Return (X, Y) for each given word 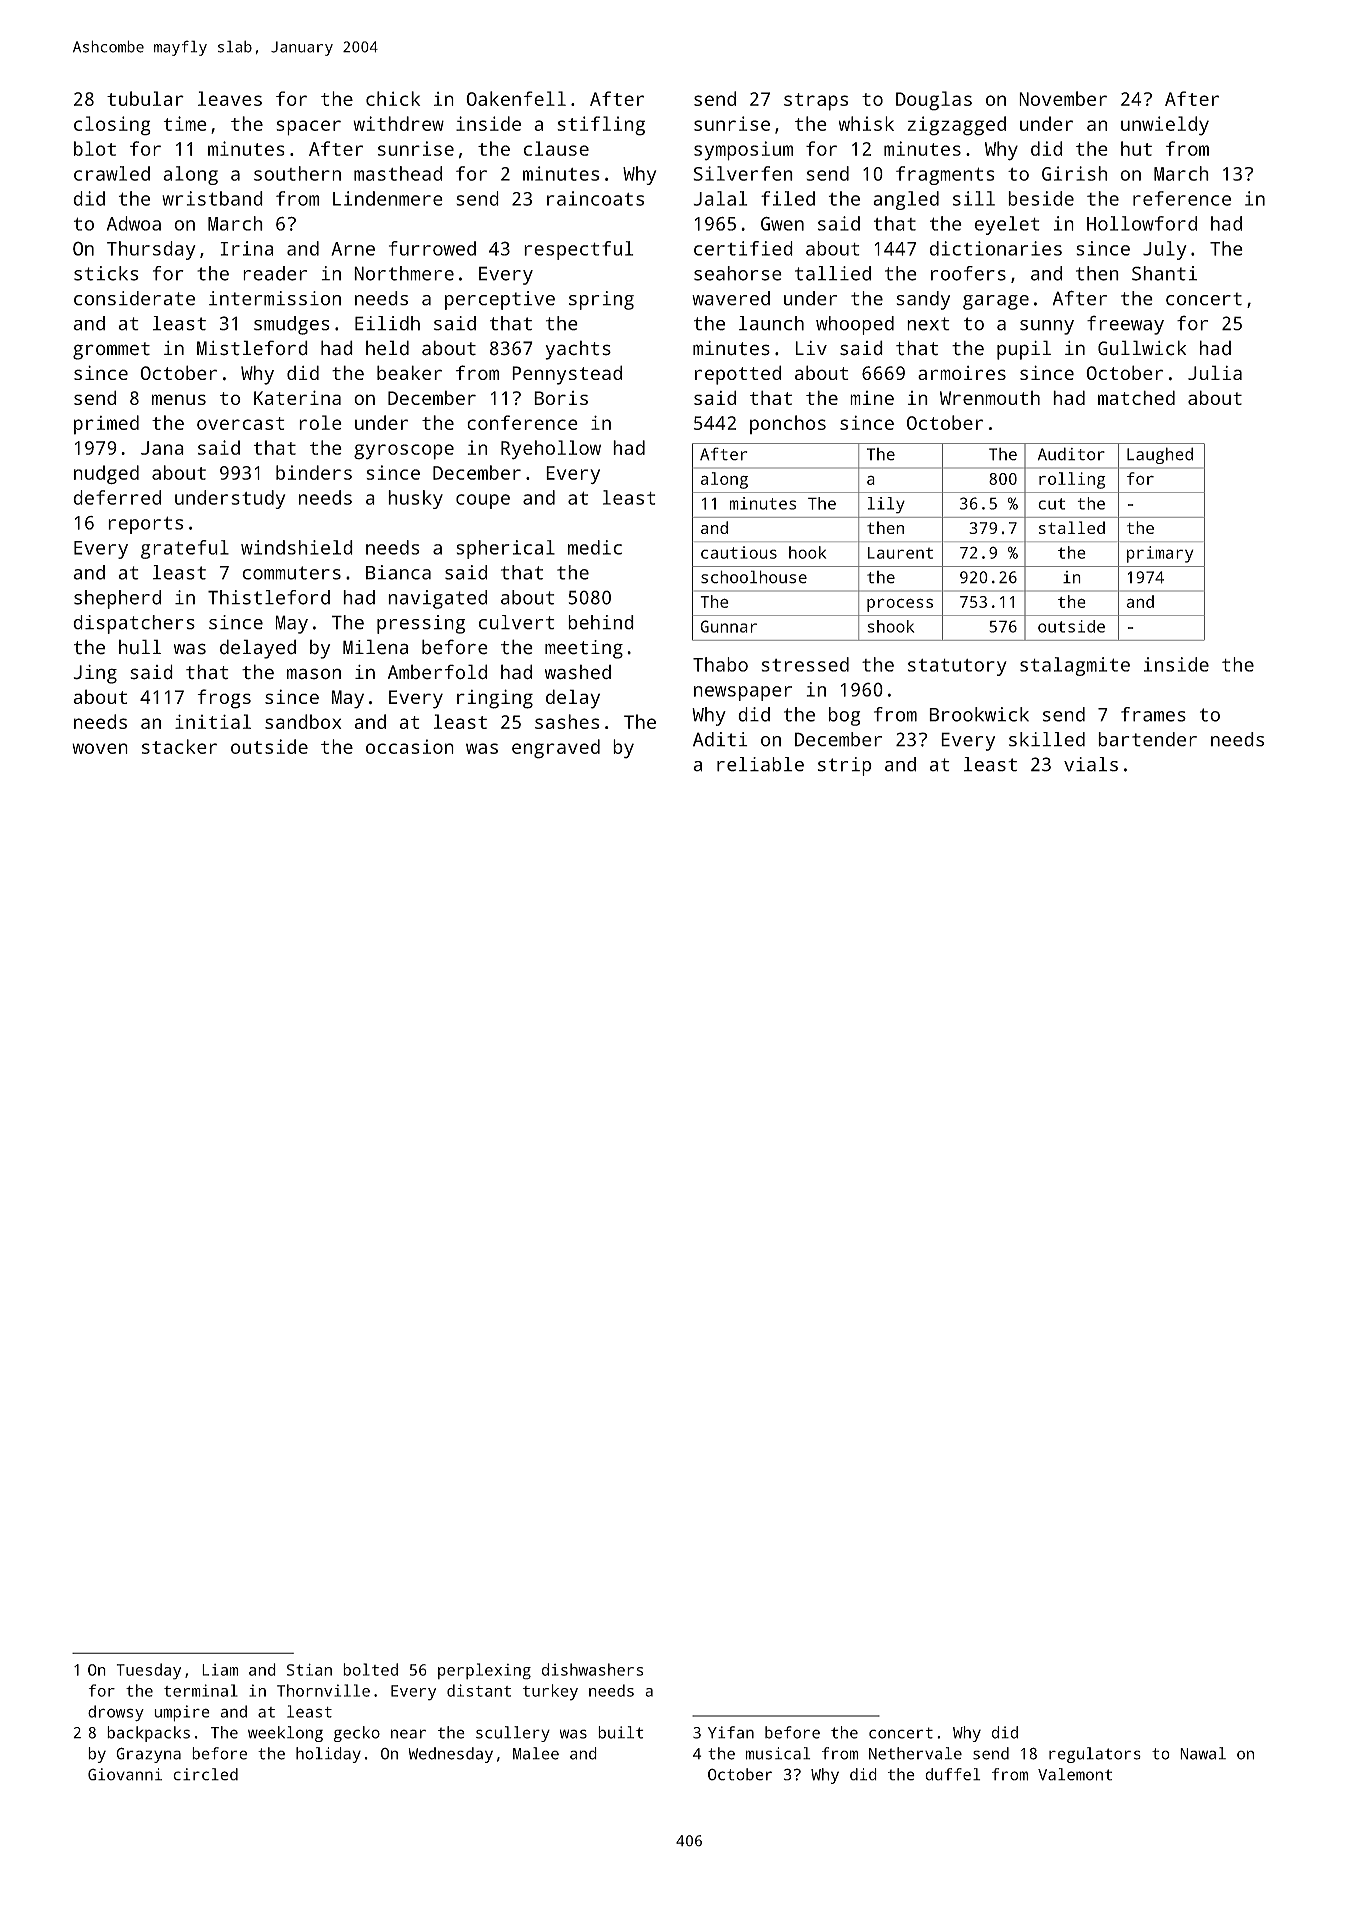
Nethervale (915, 1753)
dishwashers (592, 1669)
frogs (224, 699)
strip (845, 766)
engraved (556, 749)
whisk (866, 123)
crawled (112, 173)
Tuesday (149, 1671)
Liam (220, 1670)
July (1165, 250)
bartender (1147, 739)
